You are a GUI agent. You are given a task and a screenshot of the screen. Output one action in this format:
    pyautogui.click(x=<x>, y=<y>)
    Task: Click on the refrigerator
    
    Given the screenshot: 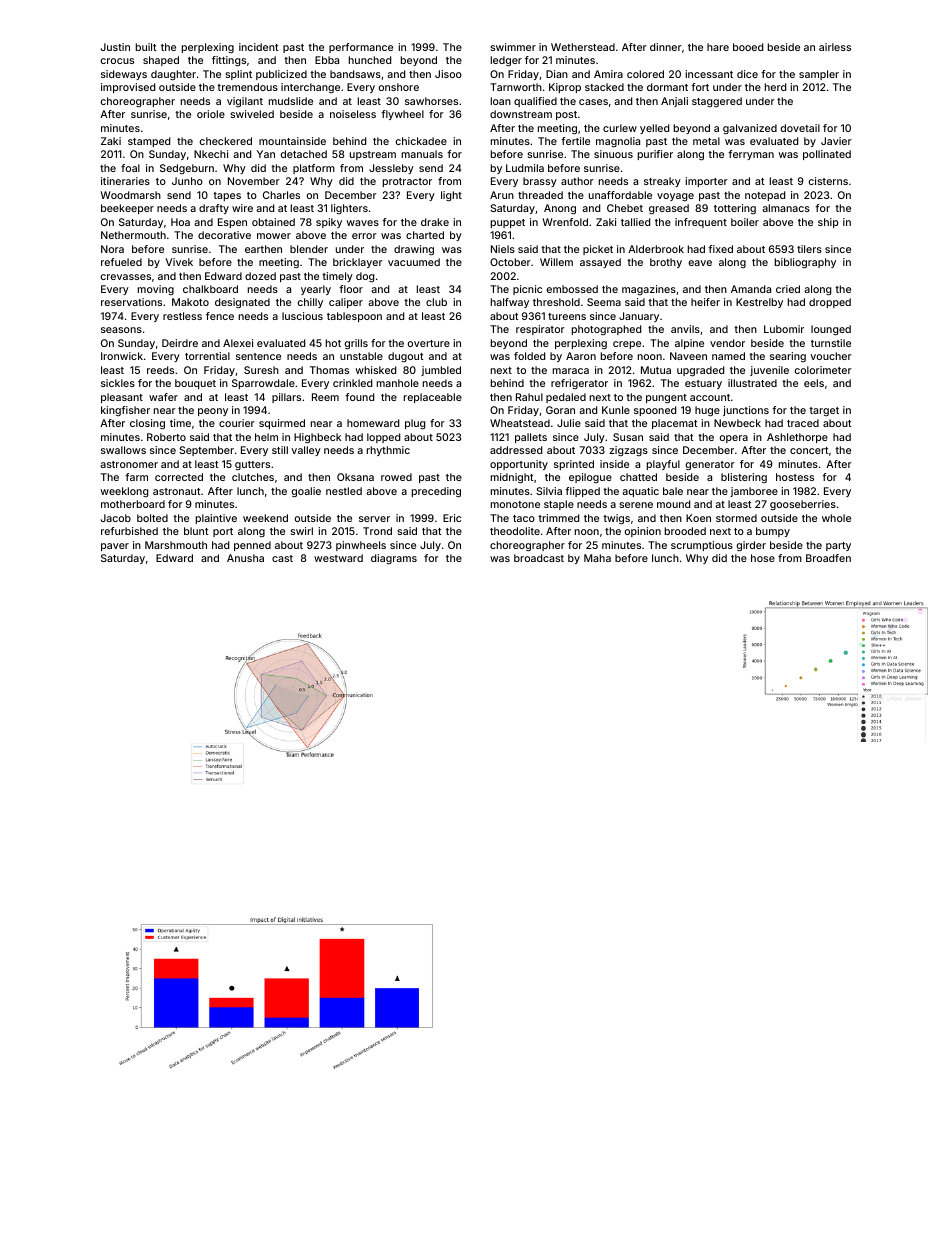 What is the action you would take?
    pyautogui.click(x=579, y=384)
